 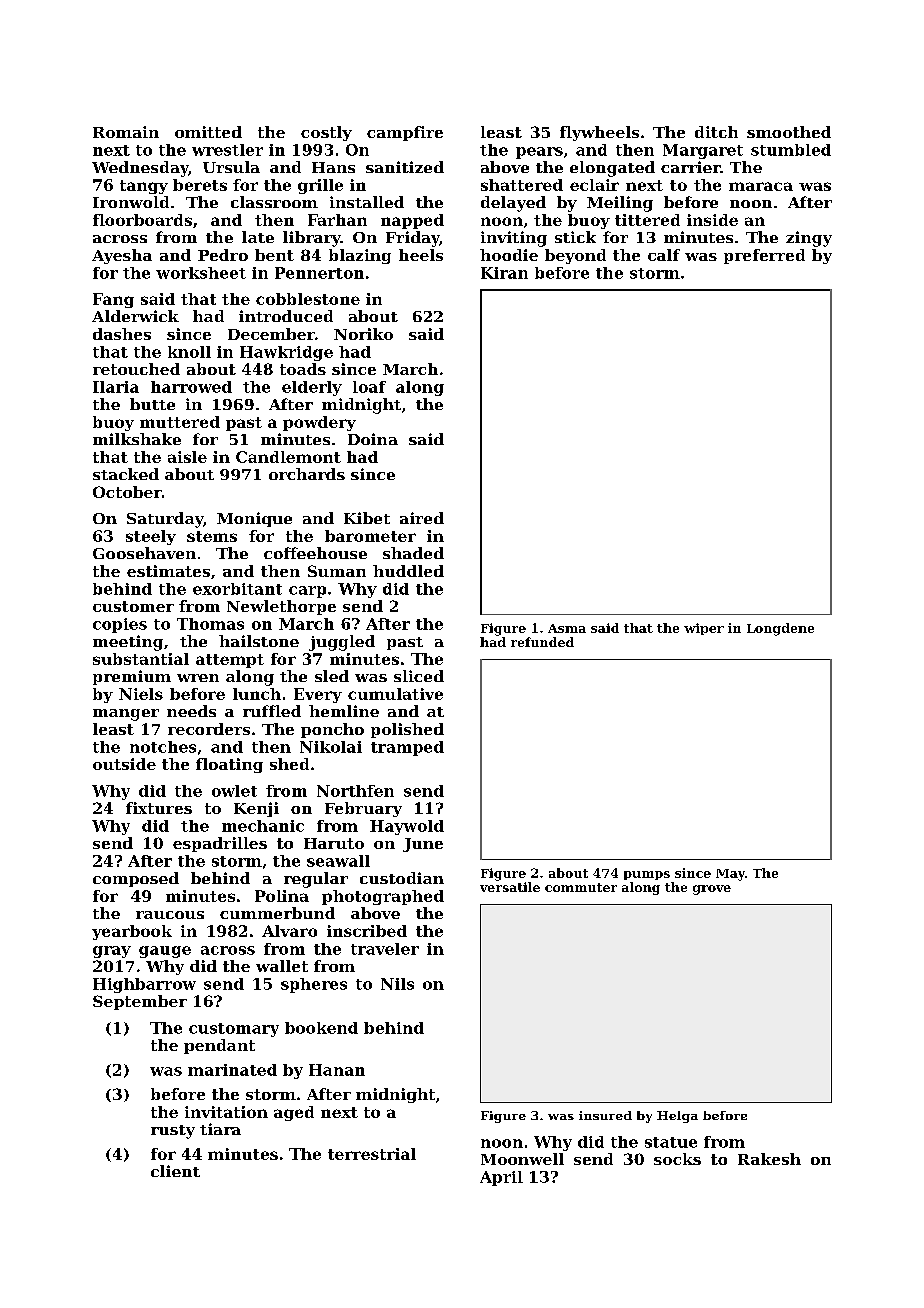 I want to click on pendant, so click(x=219, y=1046).
